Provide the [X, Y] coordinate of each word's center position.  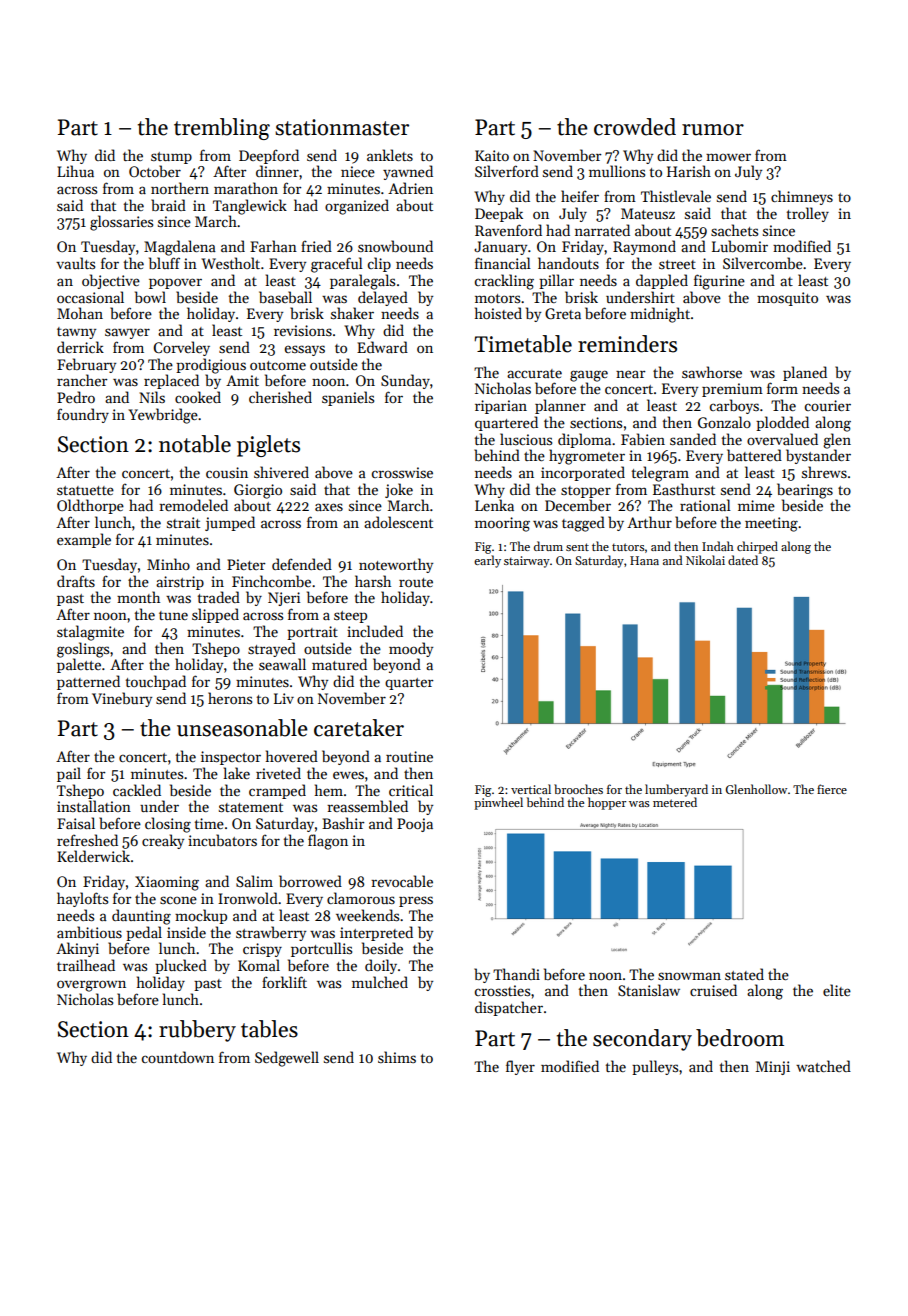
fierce [832, 789]
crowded [635, 127]
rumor [713, 130]
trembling [222, 129]
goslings [83, 650]
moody [411, 649]
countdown [178, 1057]
